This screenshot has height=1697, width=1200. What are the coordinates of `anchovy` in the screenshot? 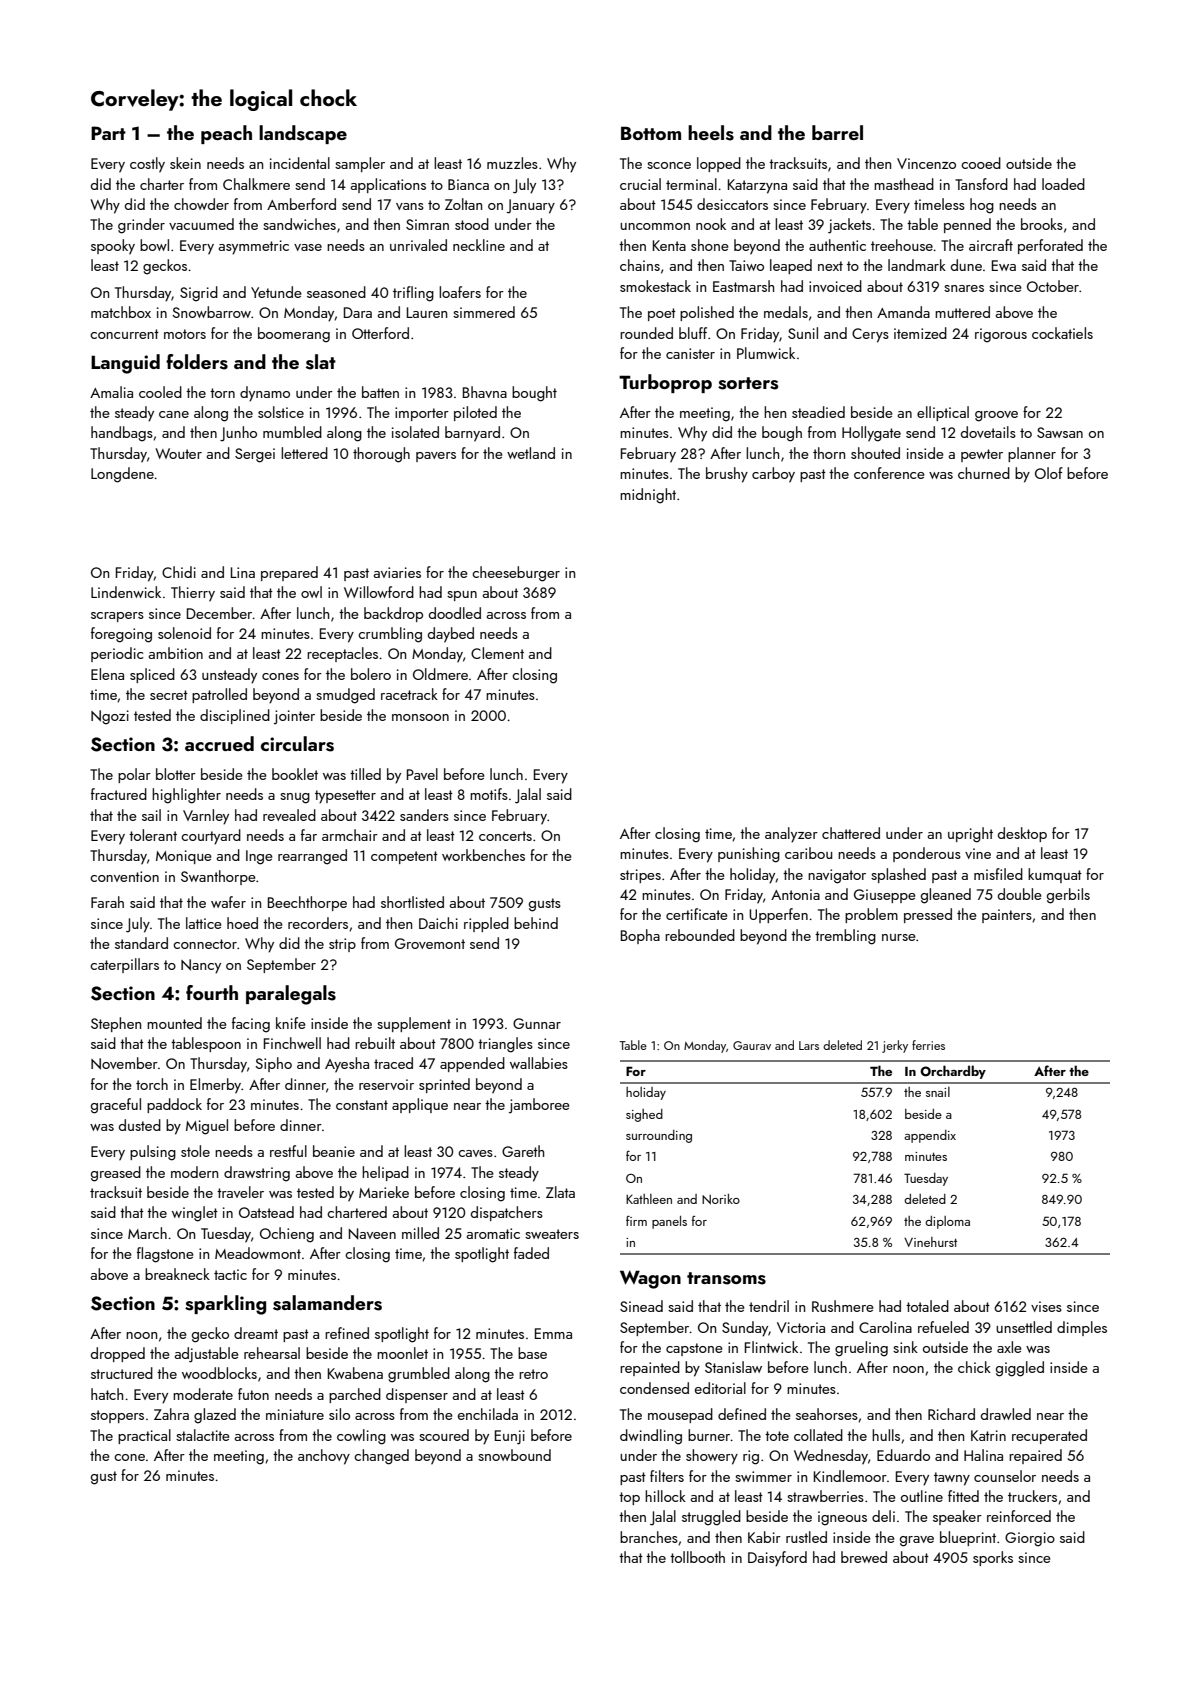 It's located at (324, 1457).
